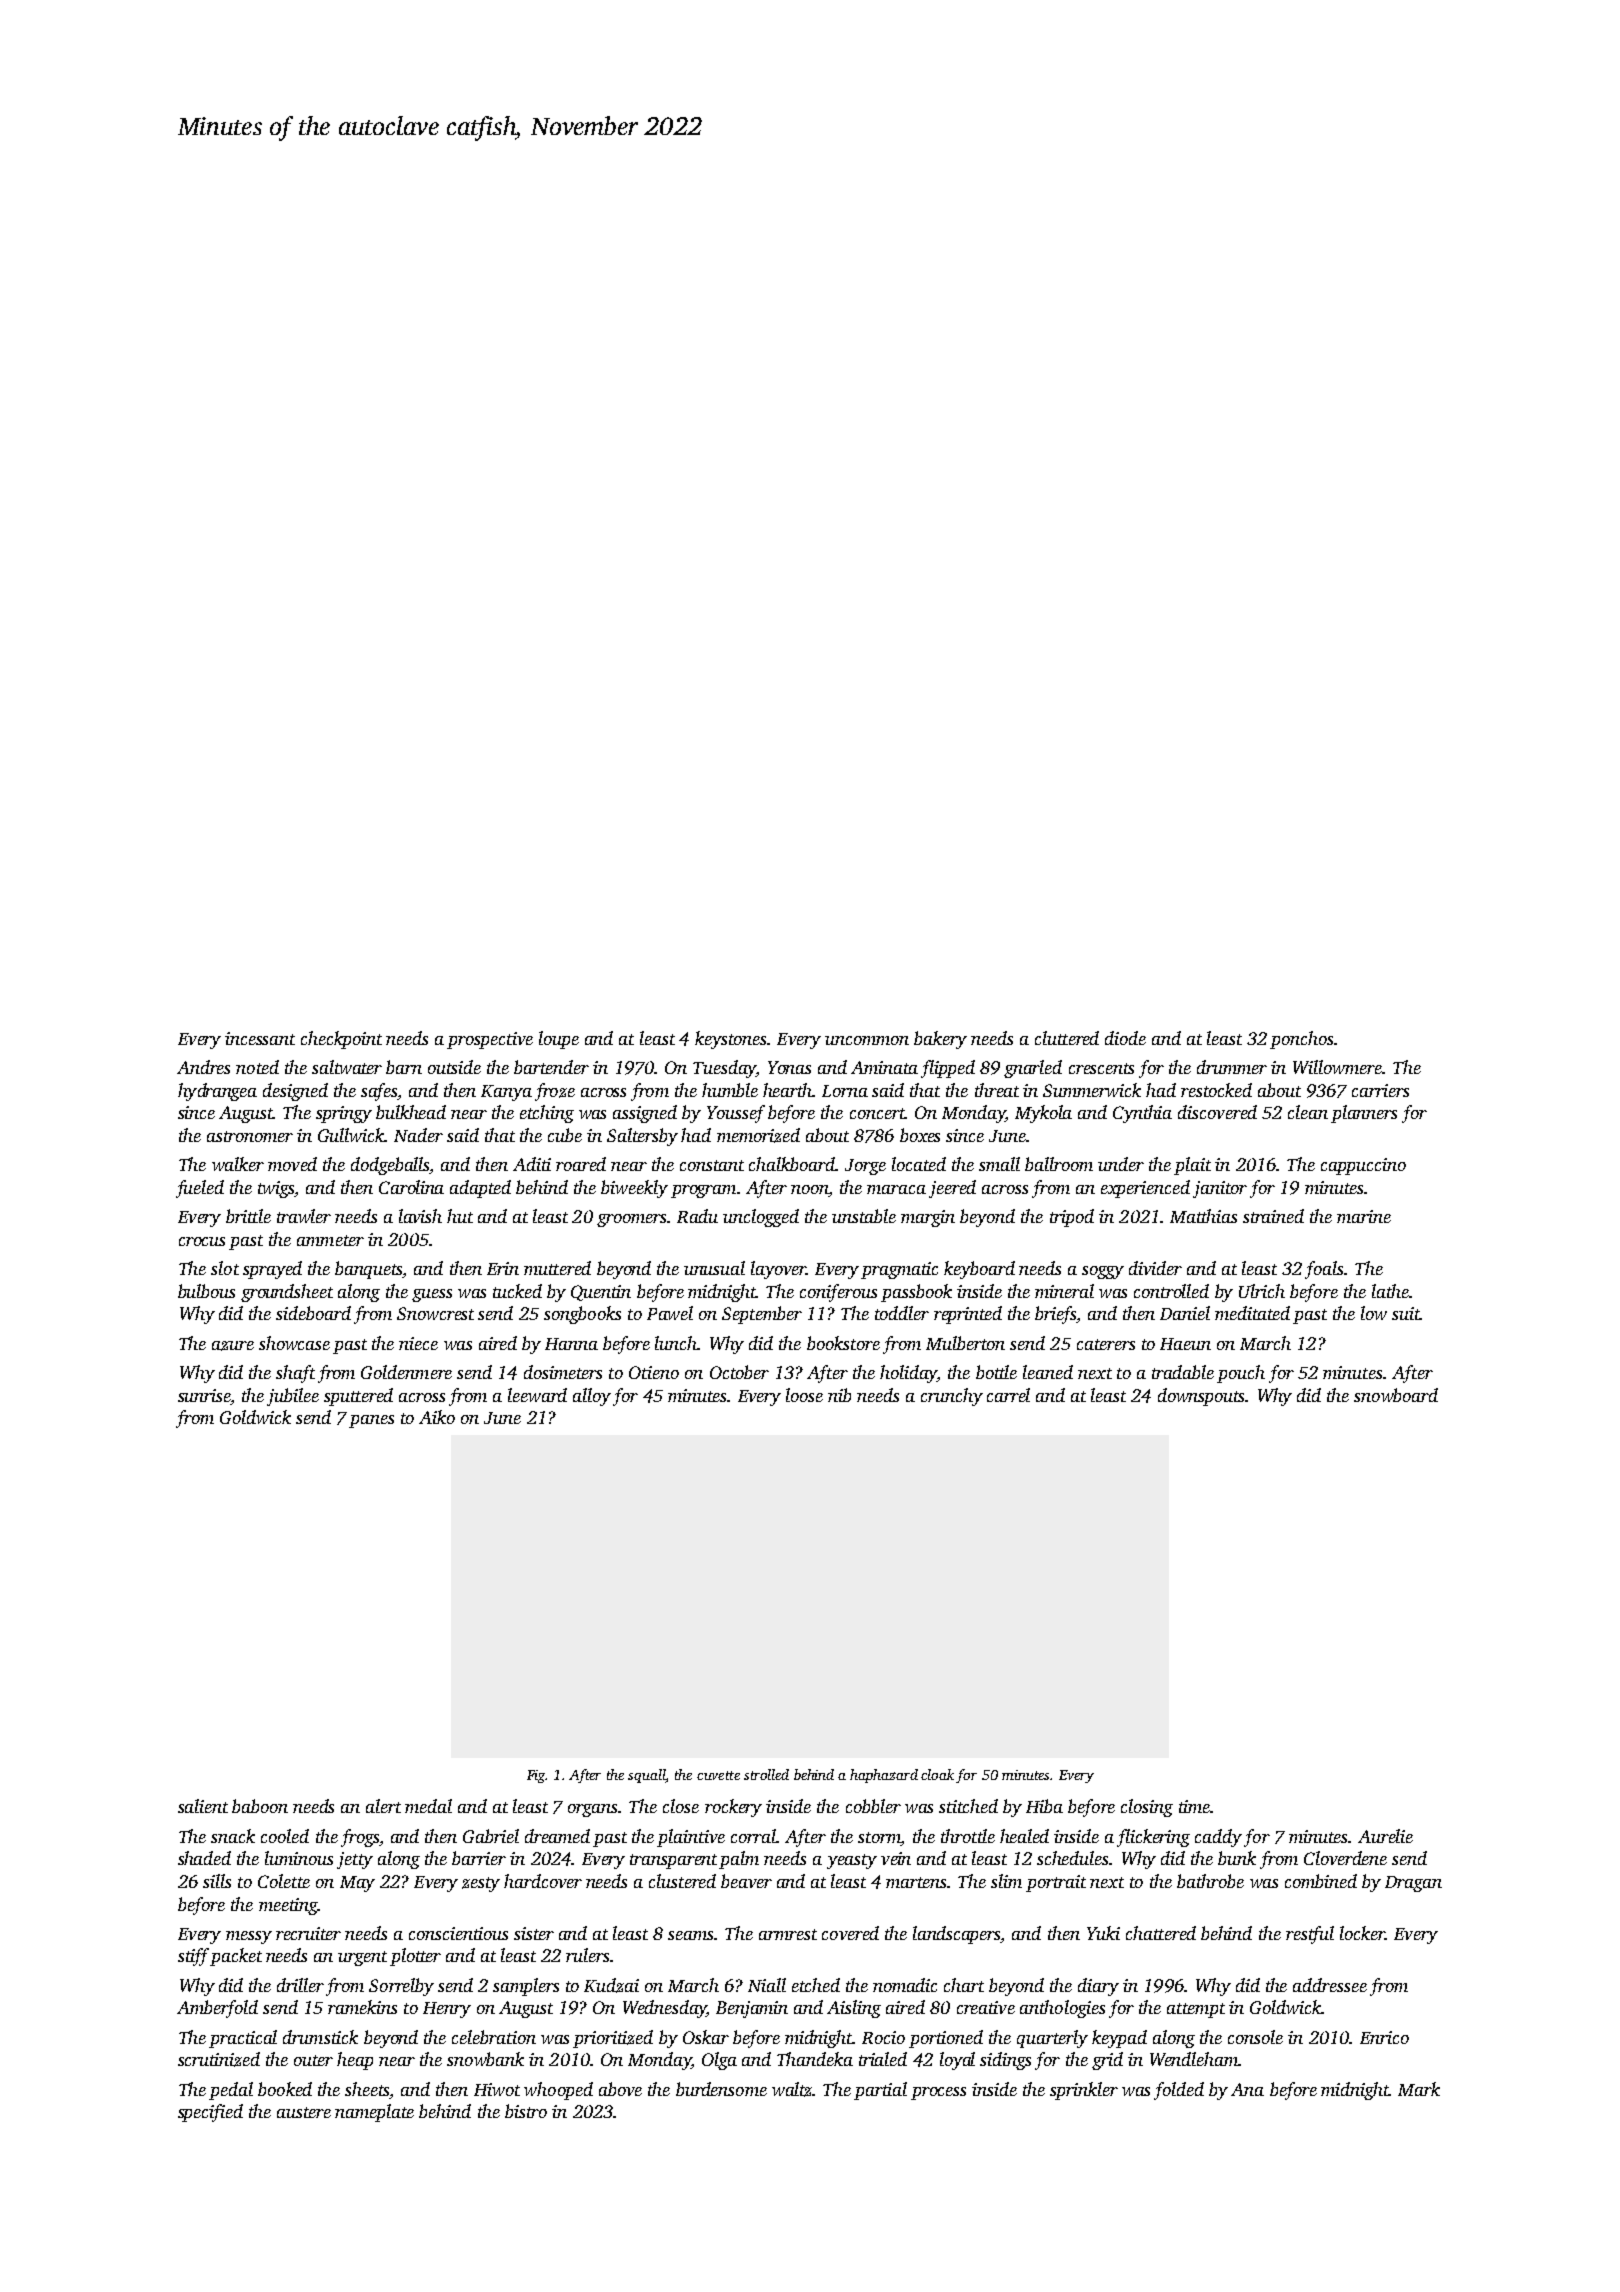  Describe the element at coordinates (371, 1421) in the page. I see `panes` at that location.
